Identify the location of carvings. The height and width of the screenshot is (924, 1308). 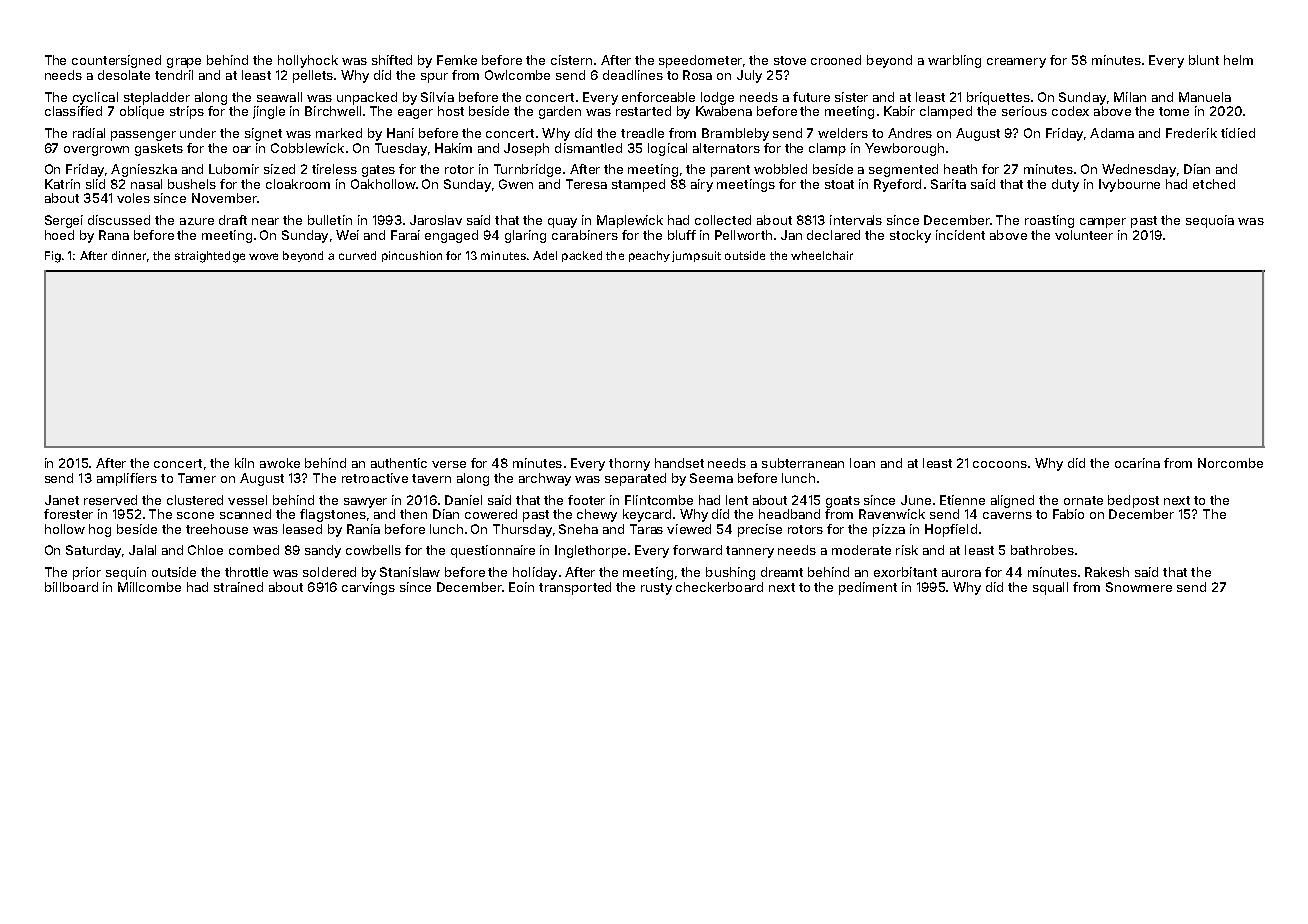
(368, 588).
